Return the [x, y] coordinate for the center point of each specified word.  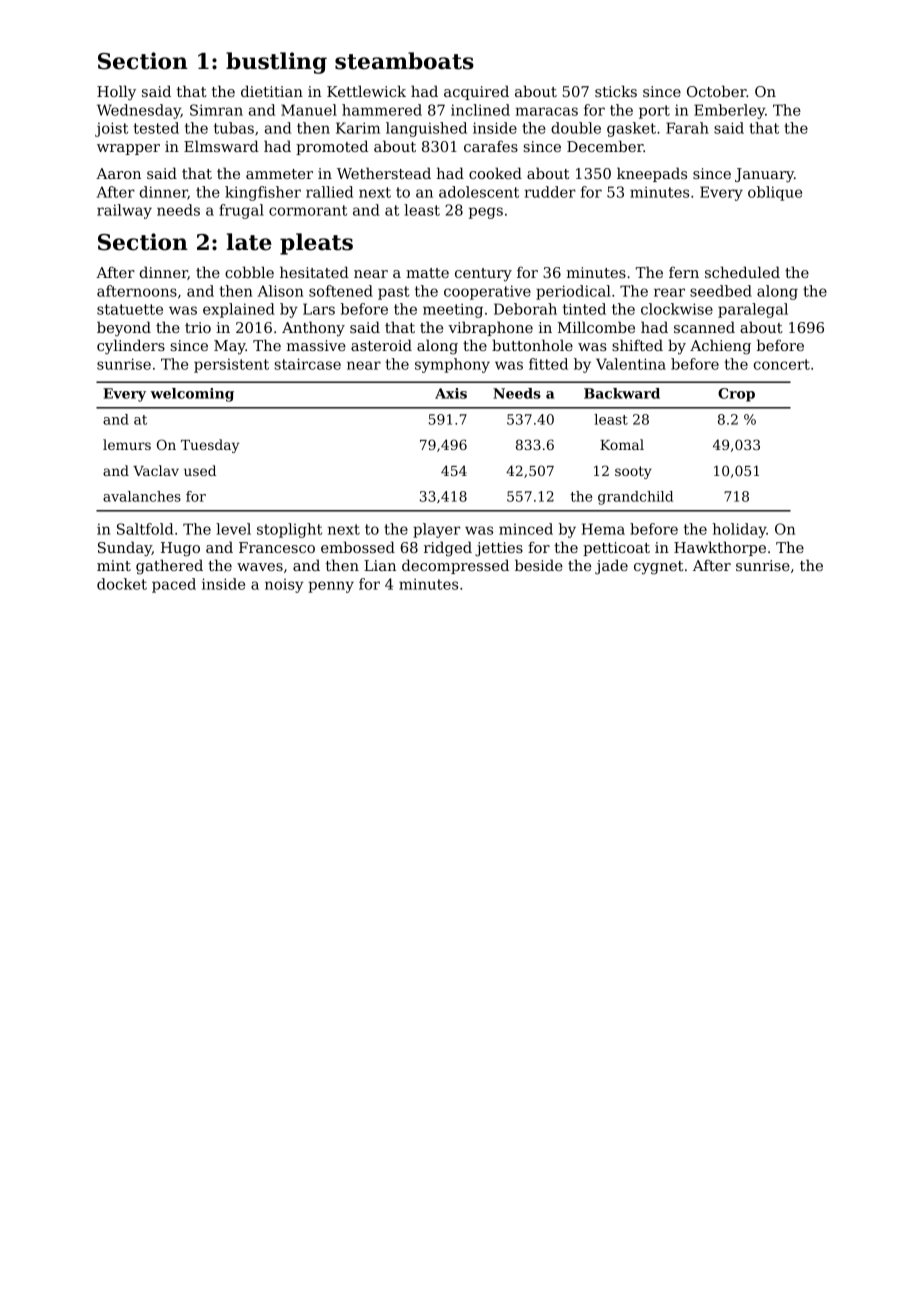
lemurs [127, 444]
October [717, 91]
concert [782, 364]
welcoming [192, 395]
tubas [234, 128]
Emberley [729, 111]
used [200, 470]
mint [114, 565]
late [249, 242]
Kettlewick [366, 91]
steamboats [404, 61]
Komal [622, 444]
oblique [775, 193]
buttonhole [532, 345]
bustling [276, 63]
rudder [550, 192]
